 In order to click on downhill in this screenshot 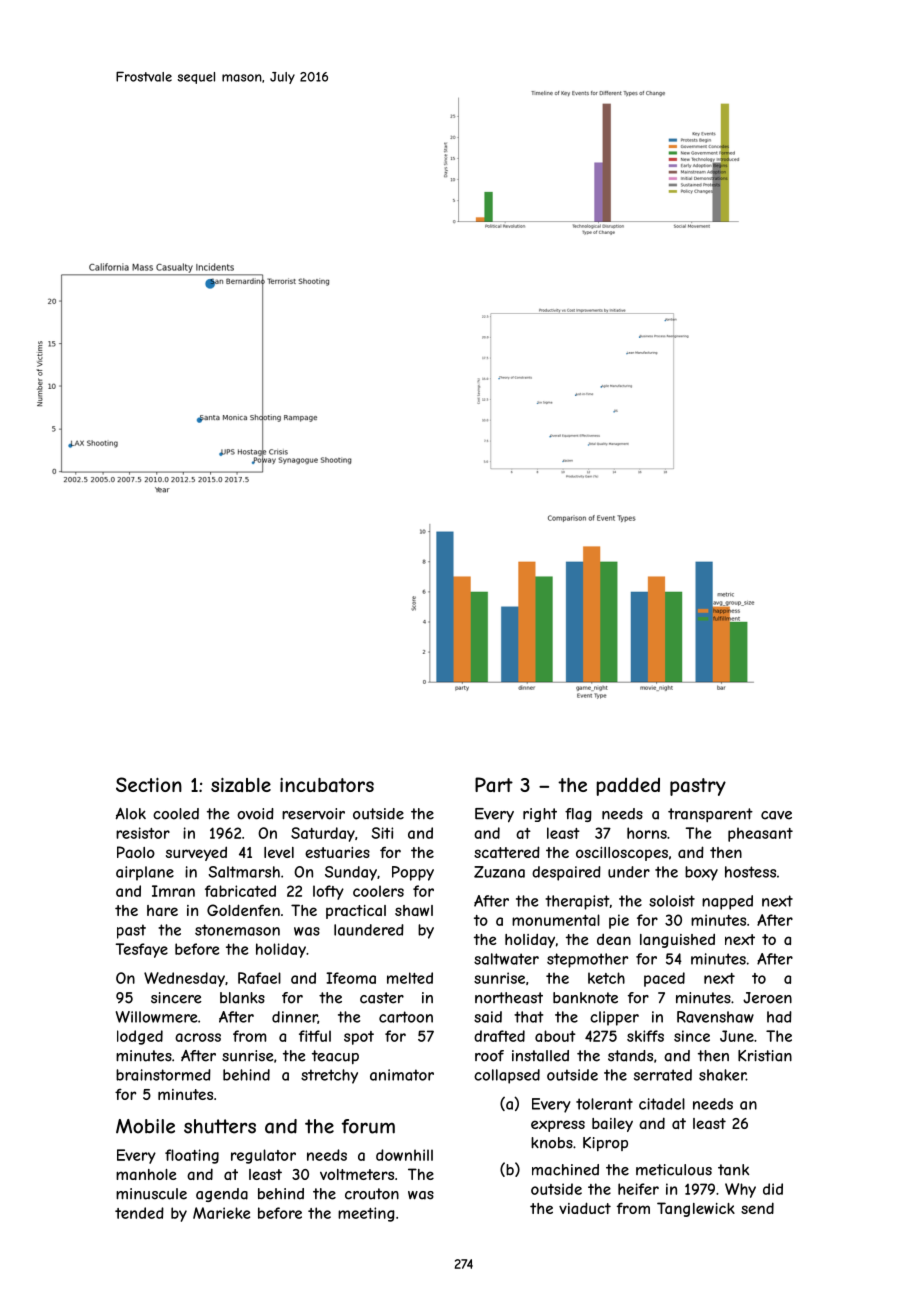, I will do `click(404, 1155)`.
